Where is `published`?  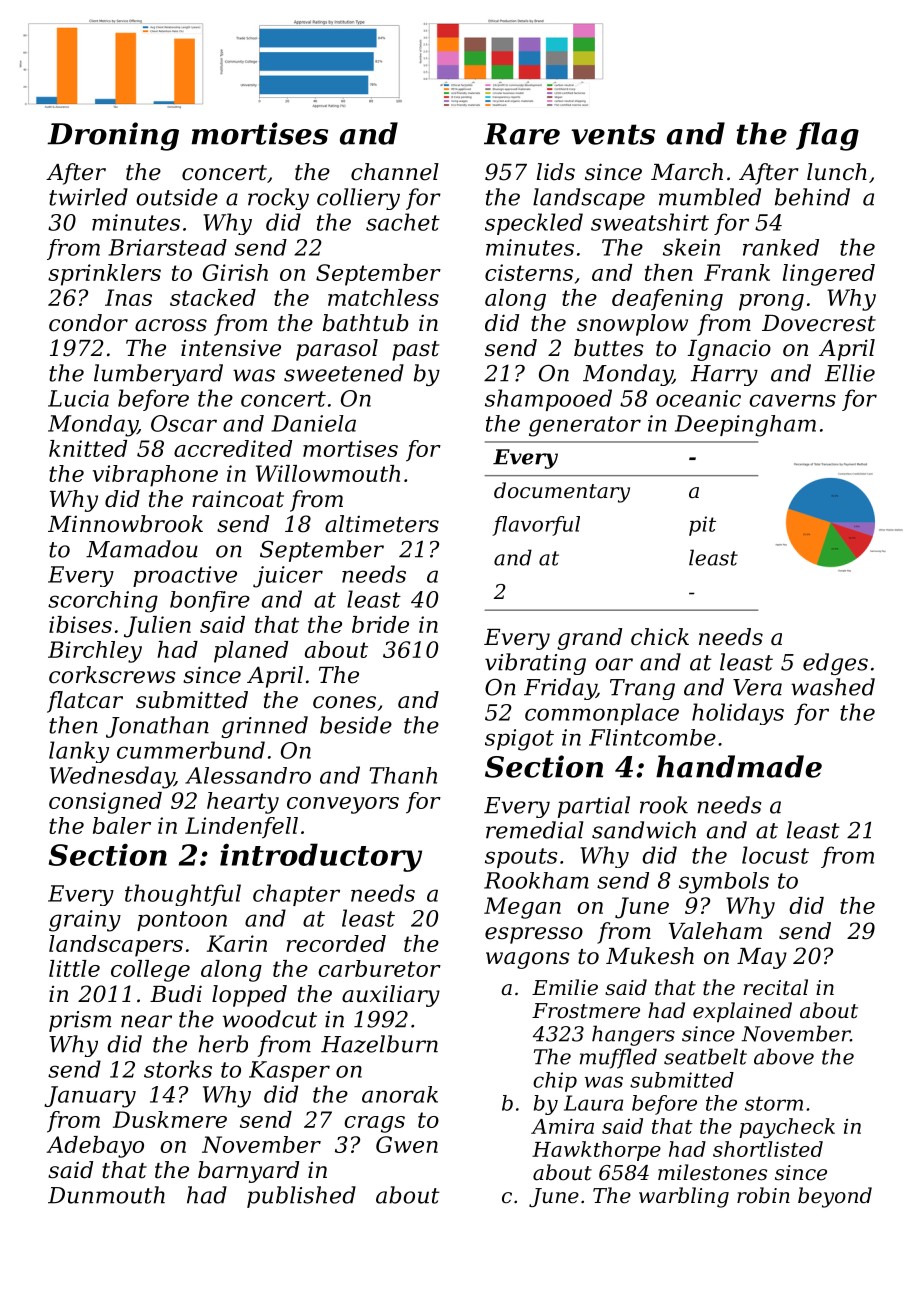 published is located at coordinates (301, 1197).
